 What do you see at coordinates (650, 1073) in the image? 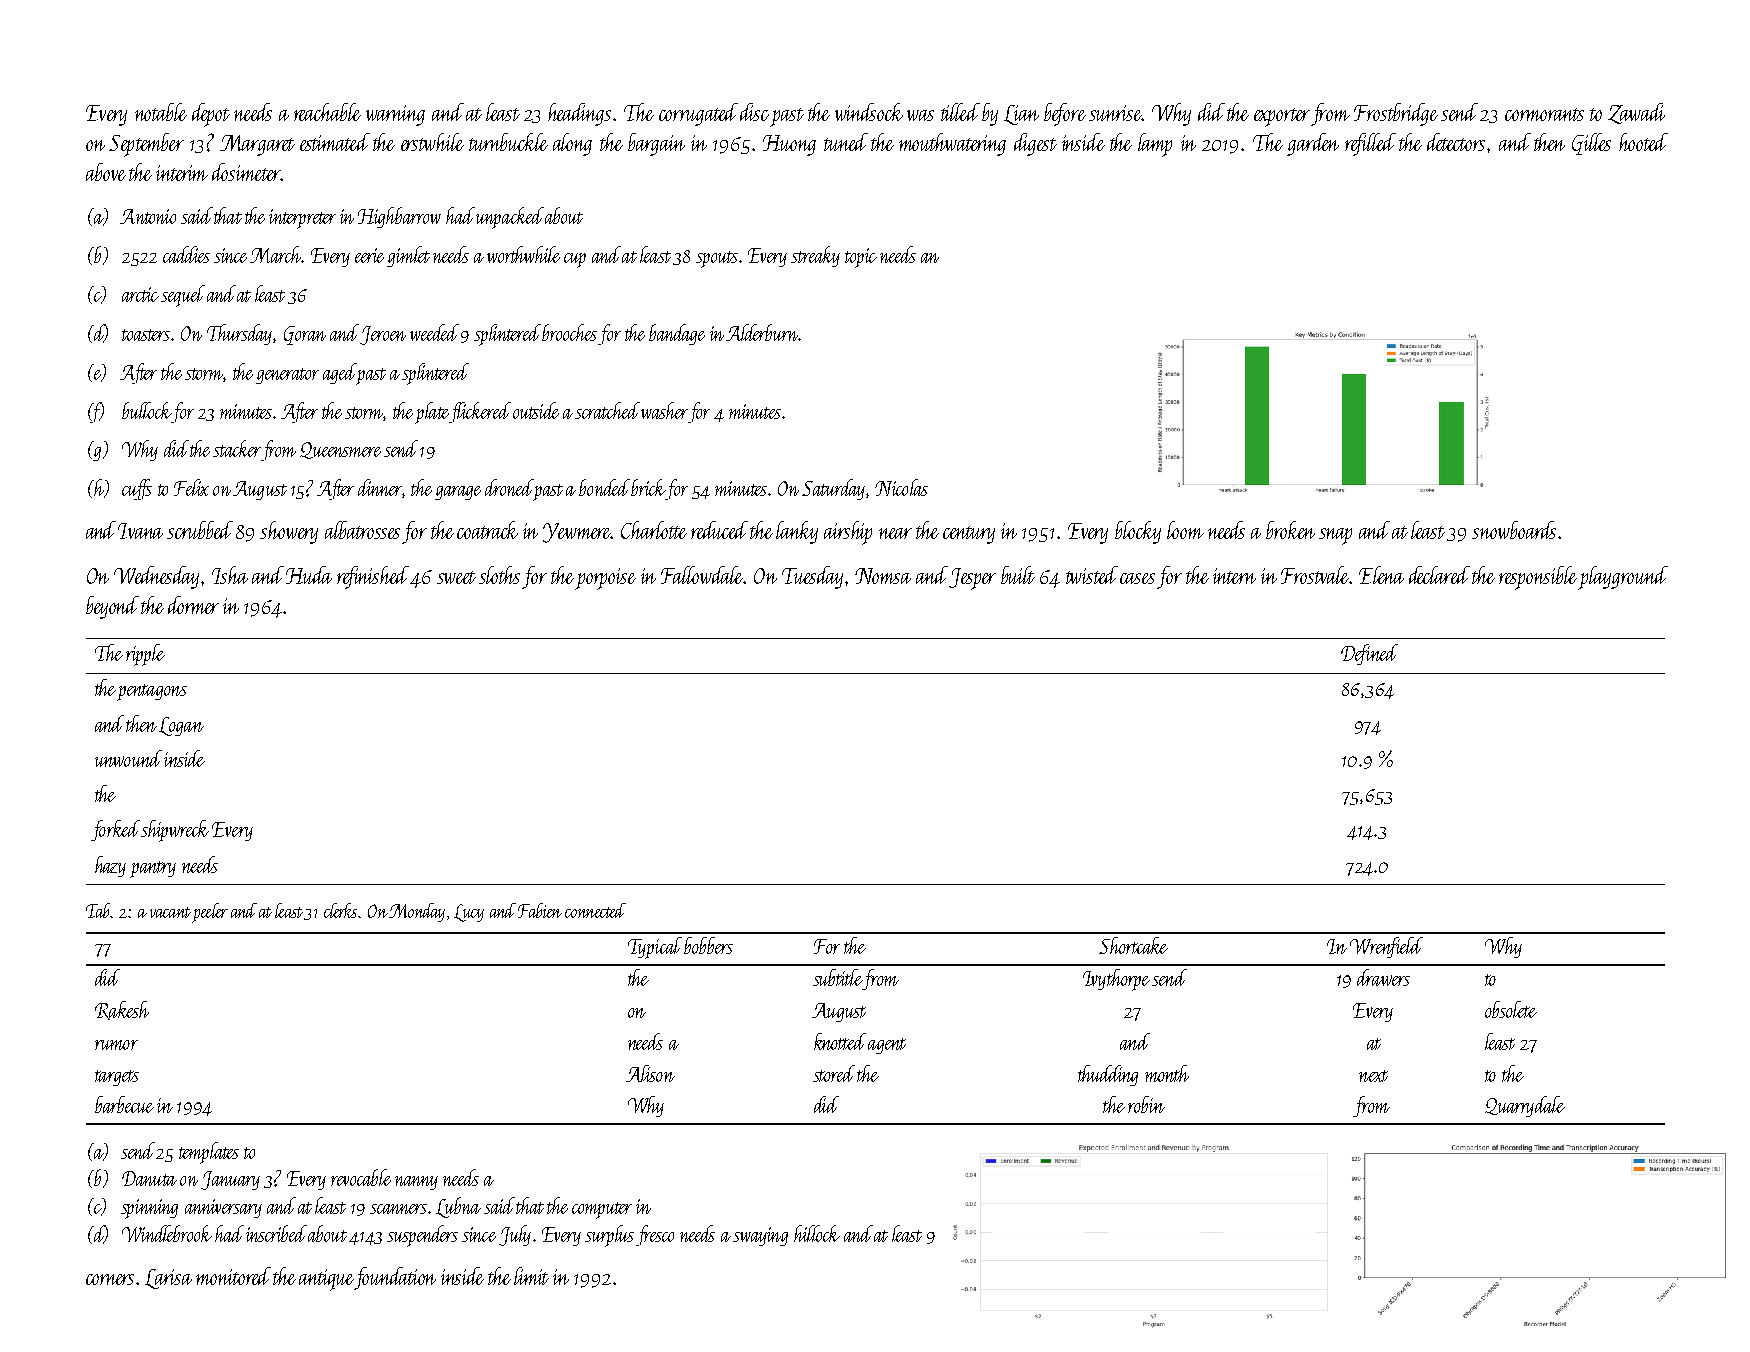
I see `Alison` at bounding box center [650, 1073].
